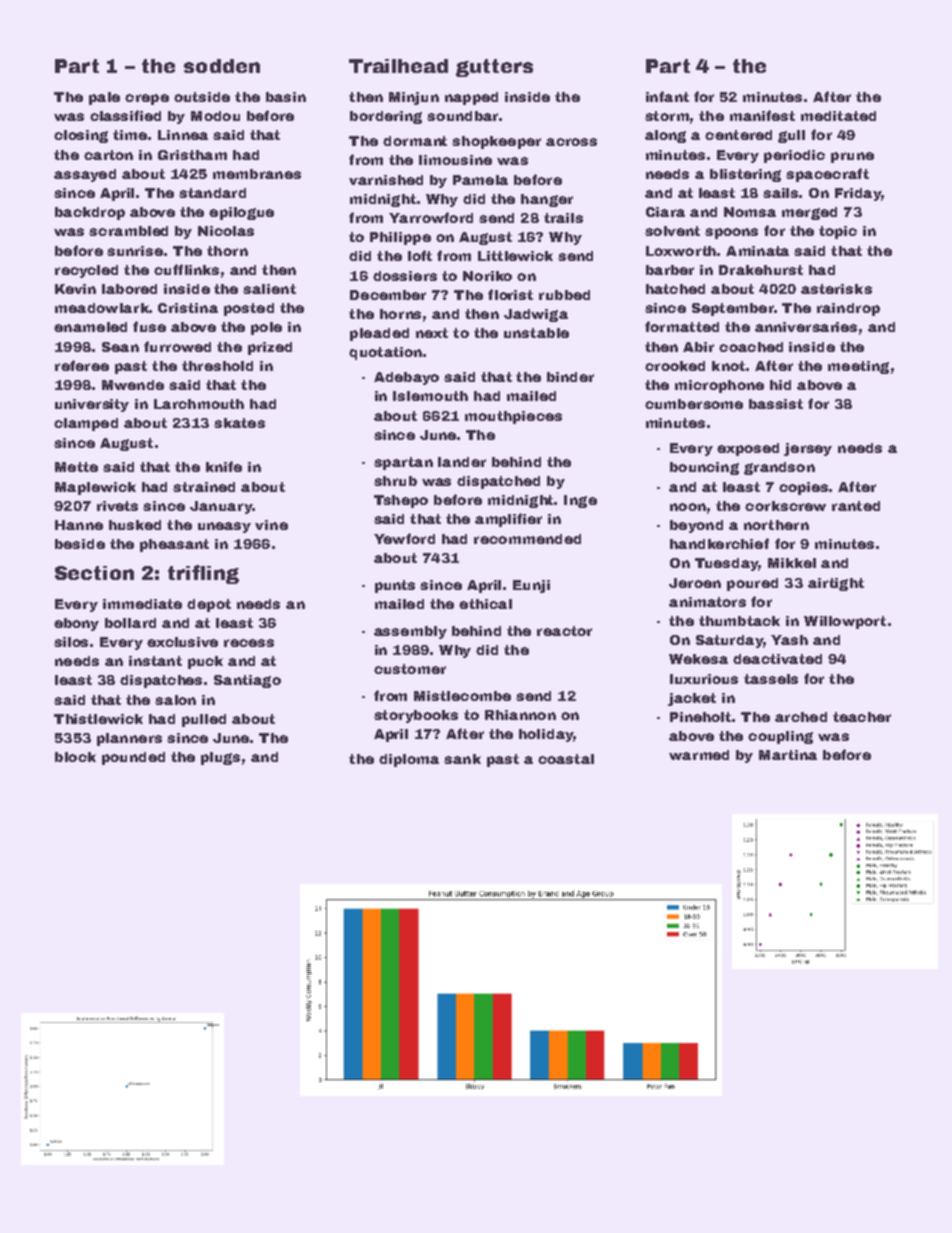  Describe the element at coordinates (695, 583) in the screenshot. I see `Jeroen` at that location.
